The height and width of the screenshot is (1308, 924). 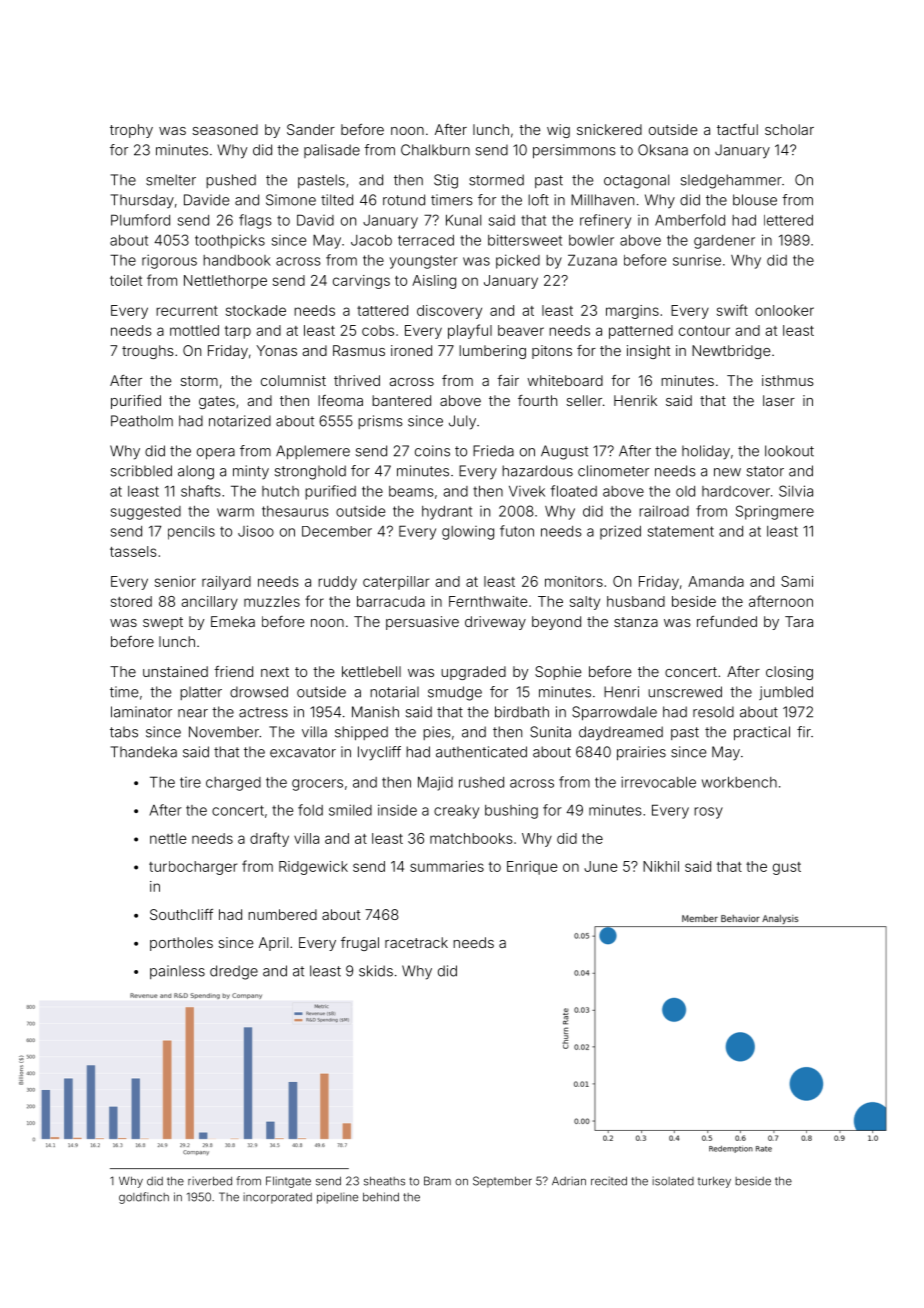 I want to click on hazardous, so click(x=537, y=471).
